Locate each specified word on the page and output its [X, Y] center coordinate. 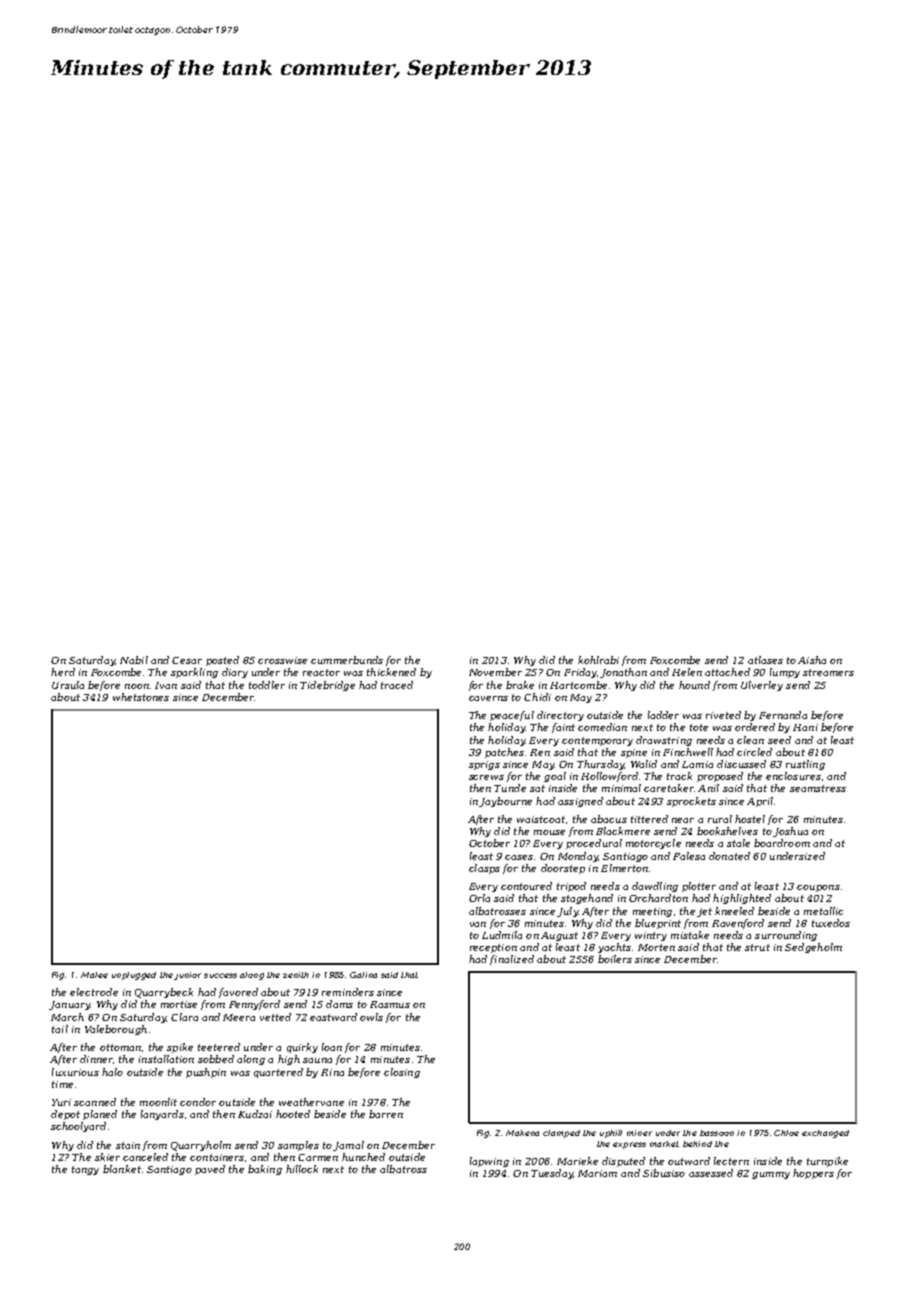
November [495, 672]
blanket [122, 1169]
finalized [512, 960]
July [567, 912]
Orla [479, 898]
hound [694, 685]
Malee [94, 975]
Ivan [166, 685]
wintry [651, 936]
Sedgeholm [813, 948]
